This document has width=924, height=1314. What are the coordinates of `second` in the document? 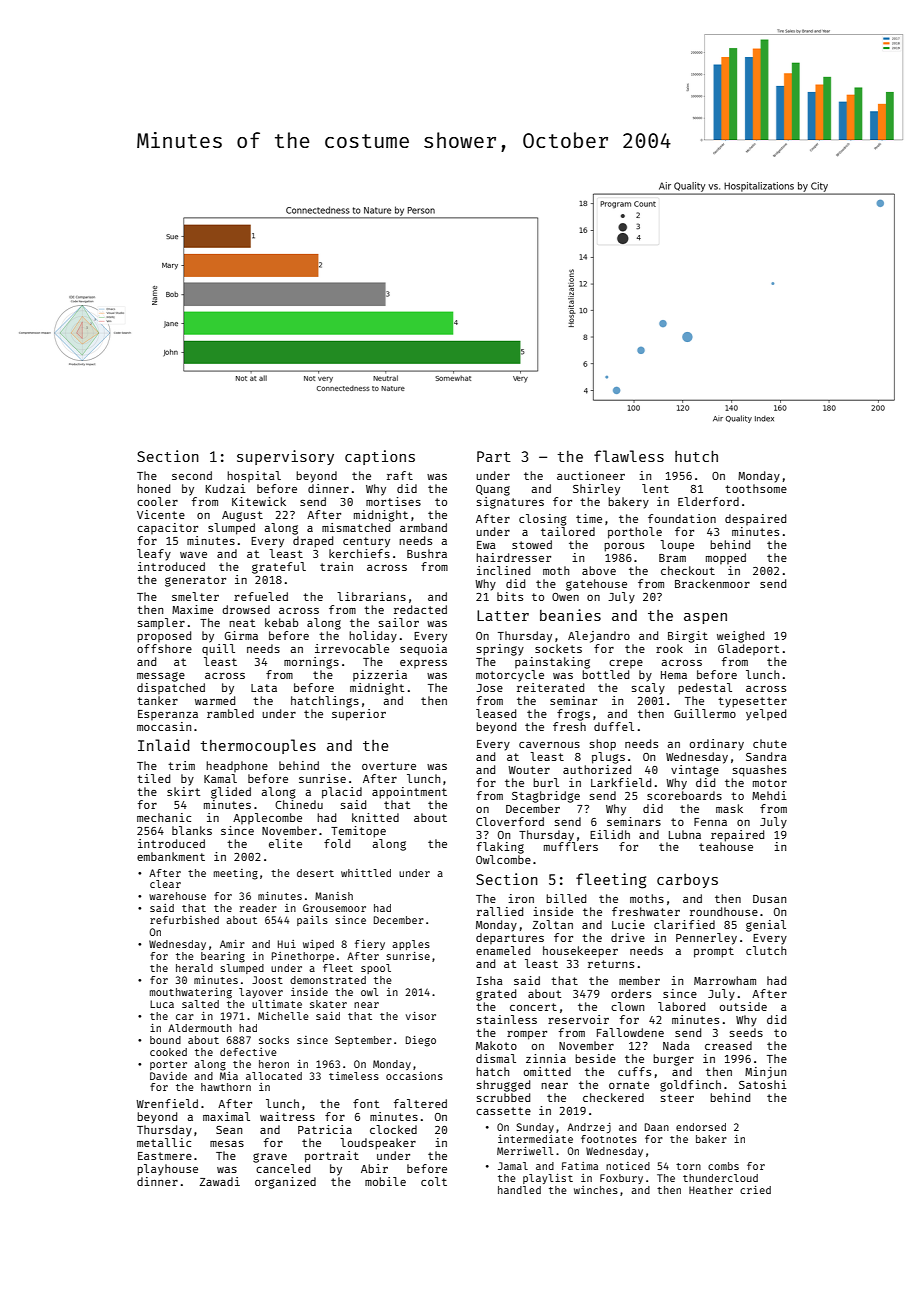 It's located at (192, 475).
